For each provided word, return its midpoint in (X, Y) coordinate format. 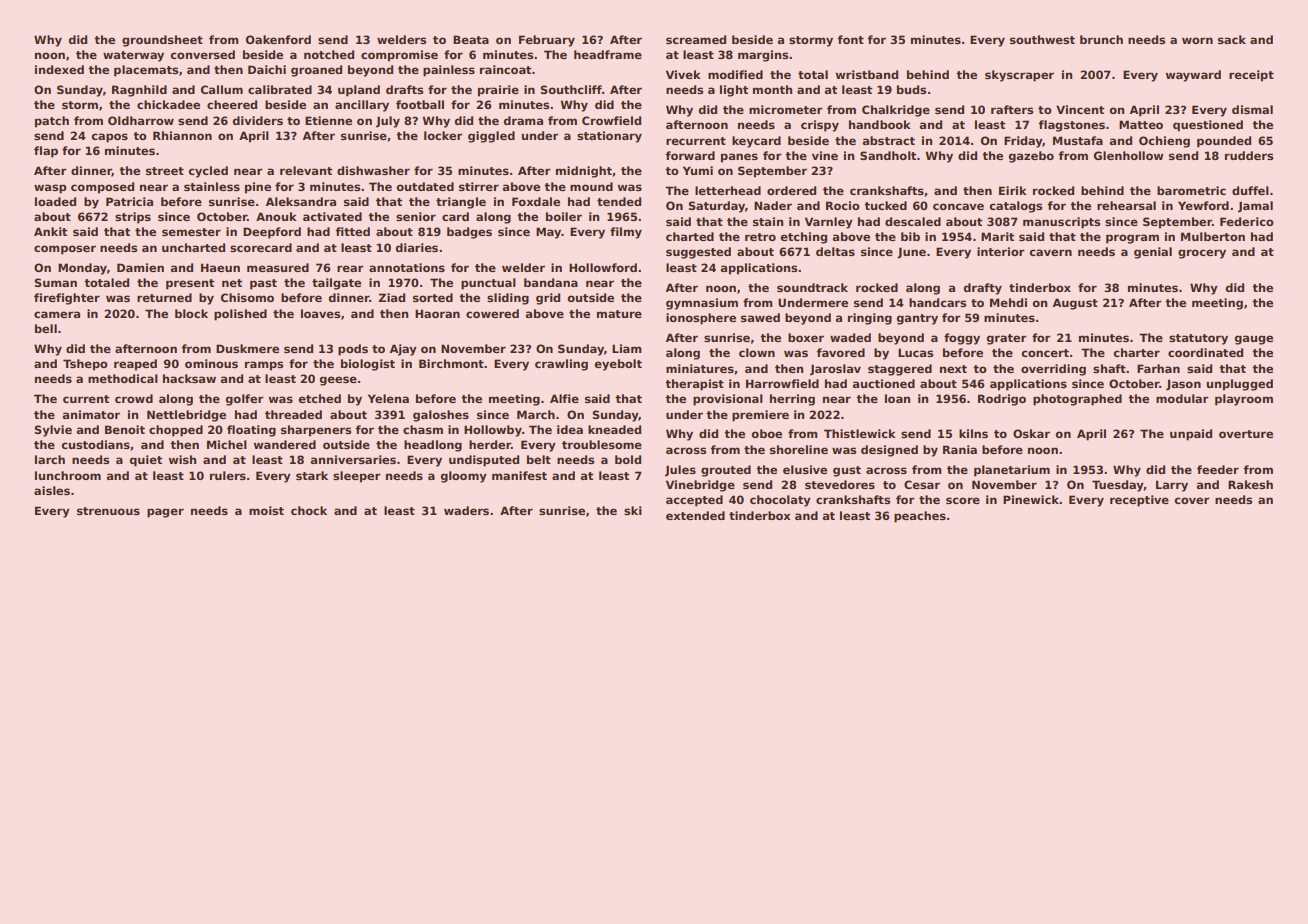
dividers (258, 120)
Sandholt (888, 155)
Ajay (403, 350)
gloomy (464, 477)
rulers (228, 475)
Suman (56, 282)
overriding (1053, 370)
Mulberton (1213, 236)
